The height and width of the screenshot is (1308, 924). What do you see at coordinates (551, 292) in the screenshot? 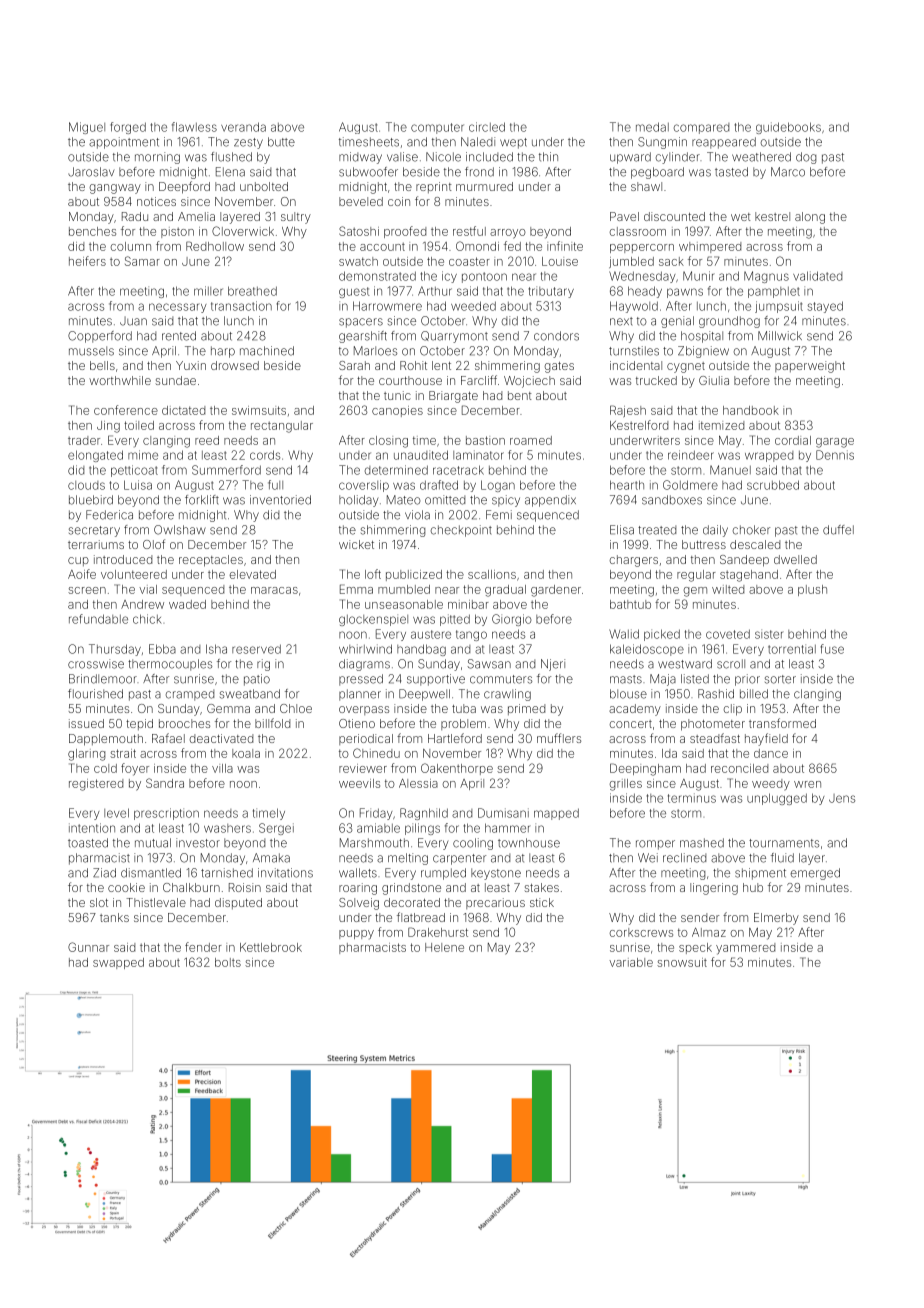
I see `tributary` at bounding box center [551, 292].
